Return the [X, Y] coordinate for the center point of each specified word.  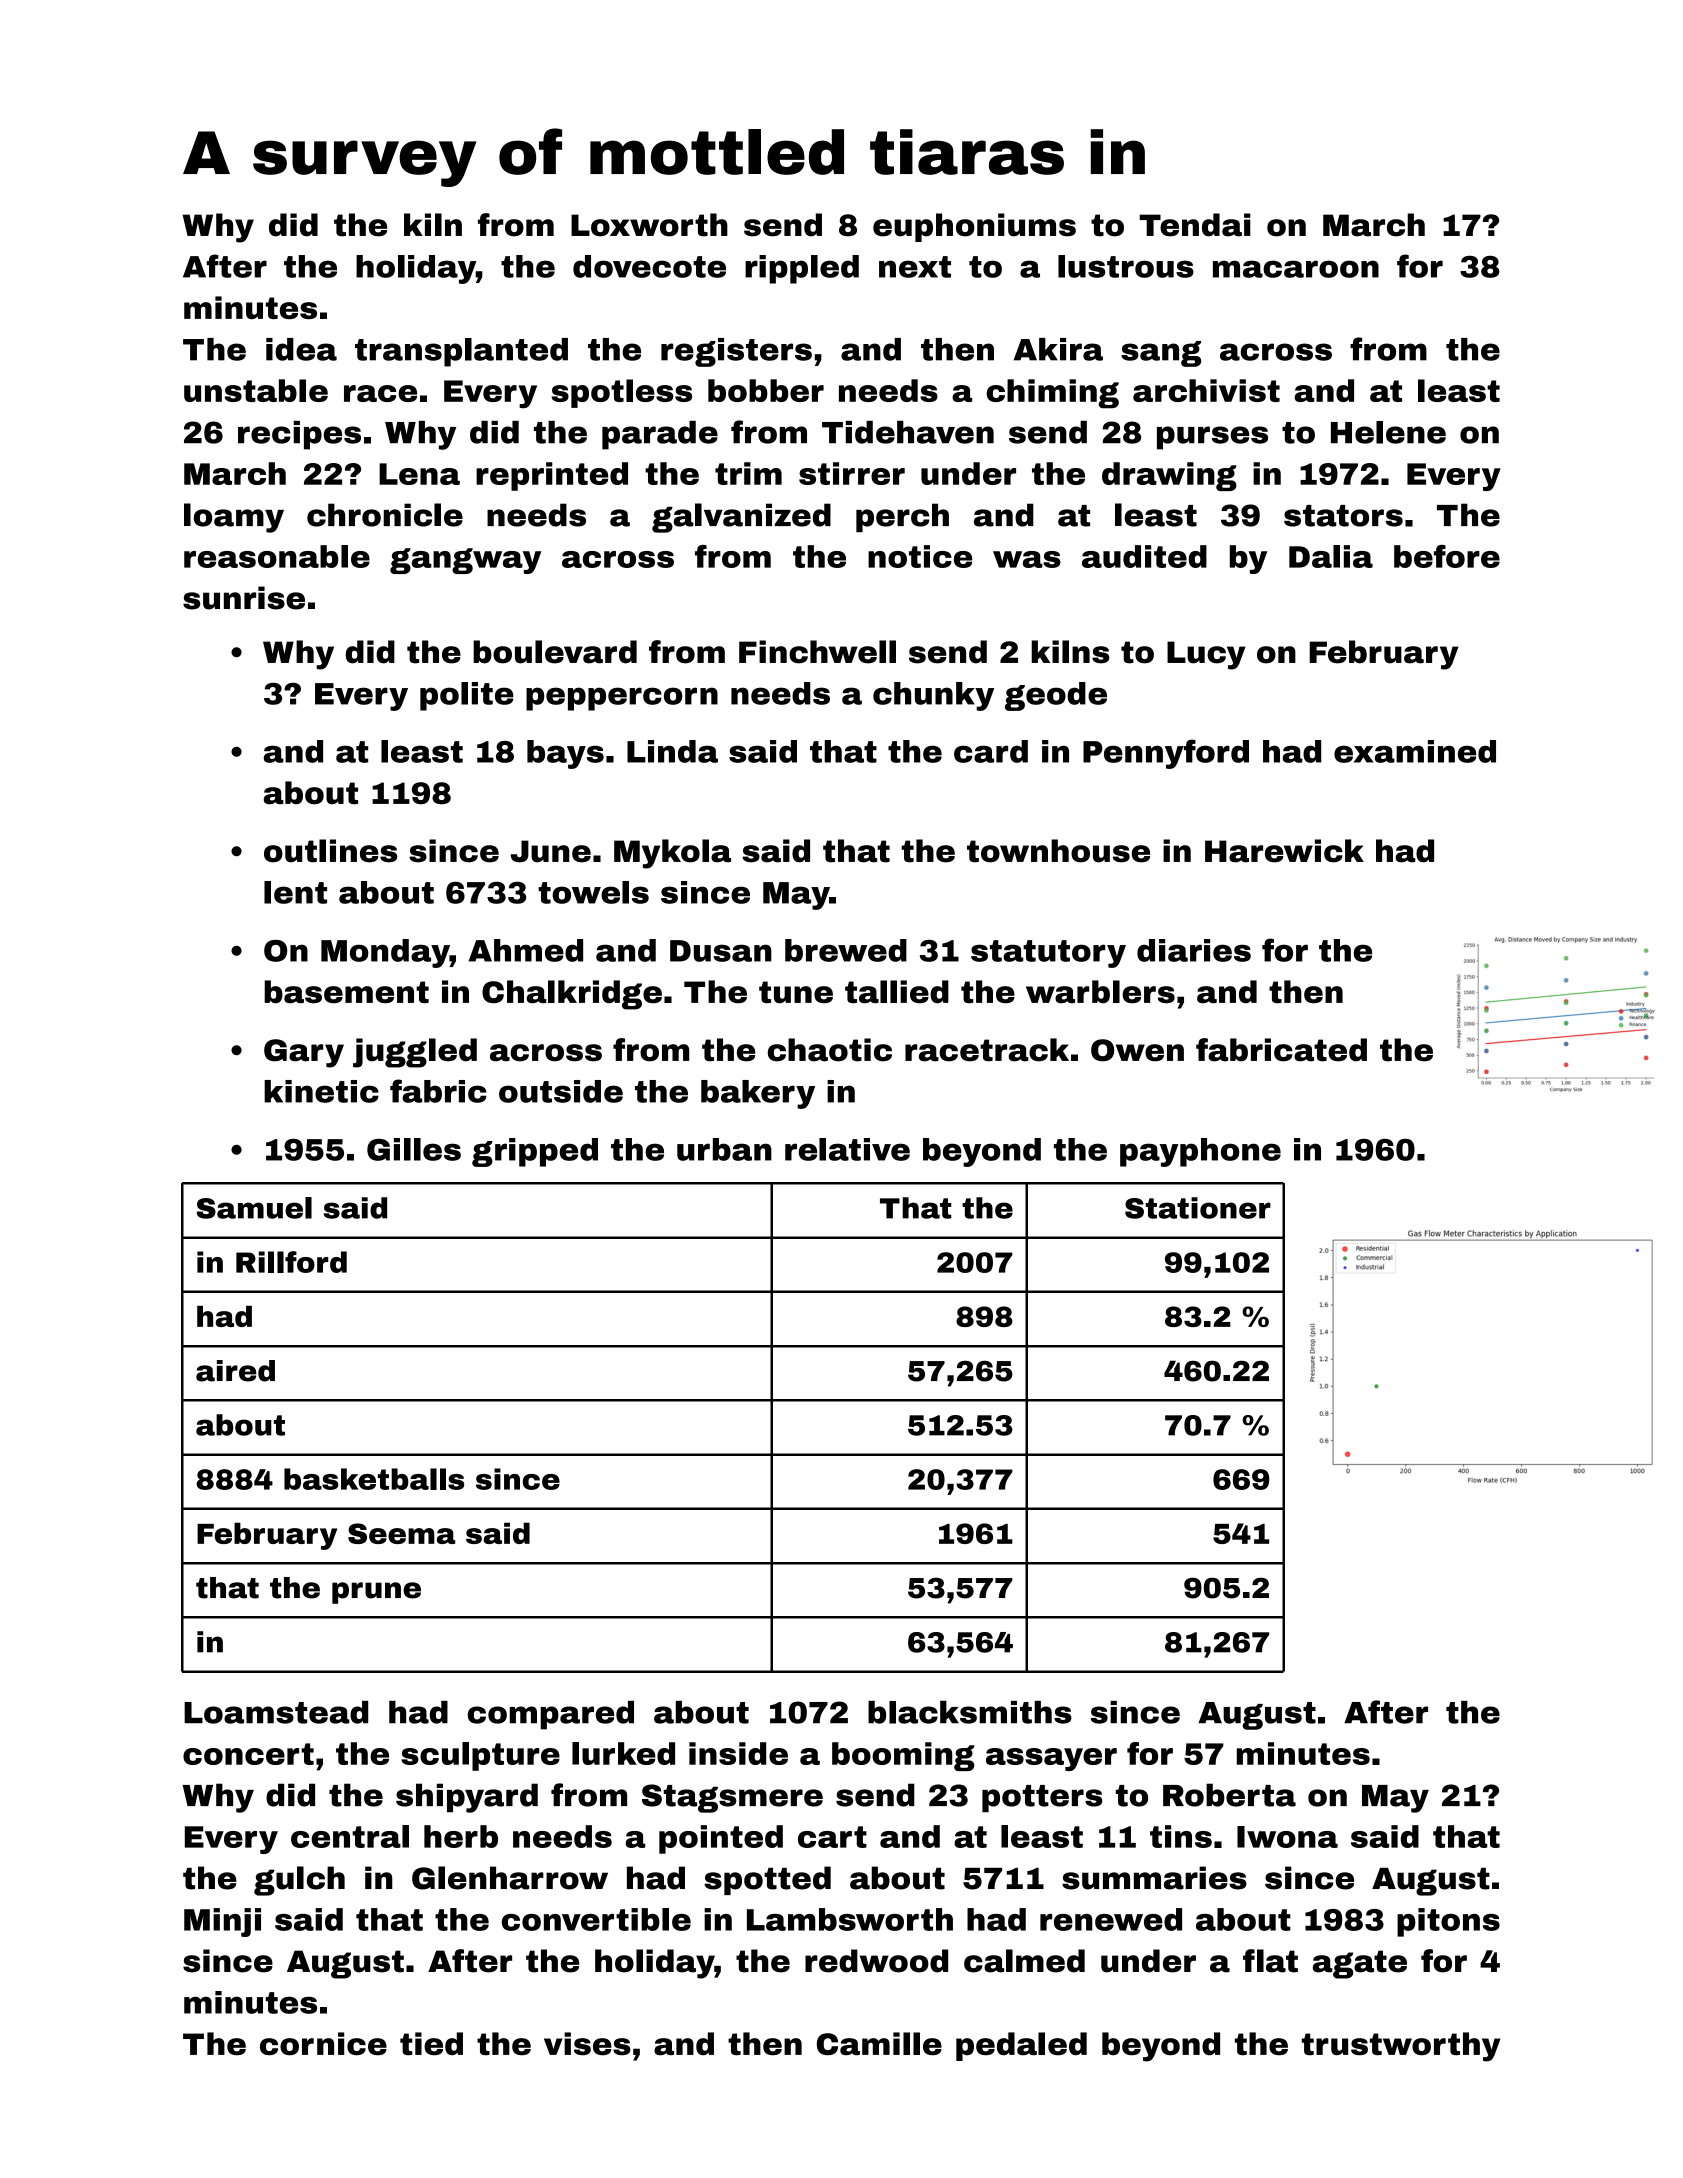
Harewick [1284, 851]
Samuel [254, 1208]
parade [660, 435]
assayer [1051, 1759]
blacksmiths [970, 1712]
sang [1161, 354]
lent [295, 892]
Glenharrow [510, 1878]
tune [796, 992]
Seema [401, 1533]
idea [301, 349]
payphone [1200, 1152]
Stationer [1198, 1208]
